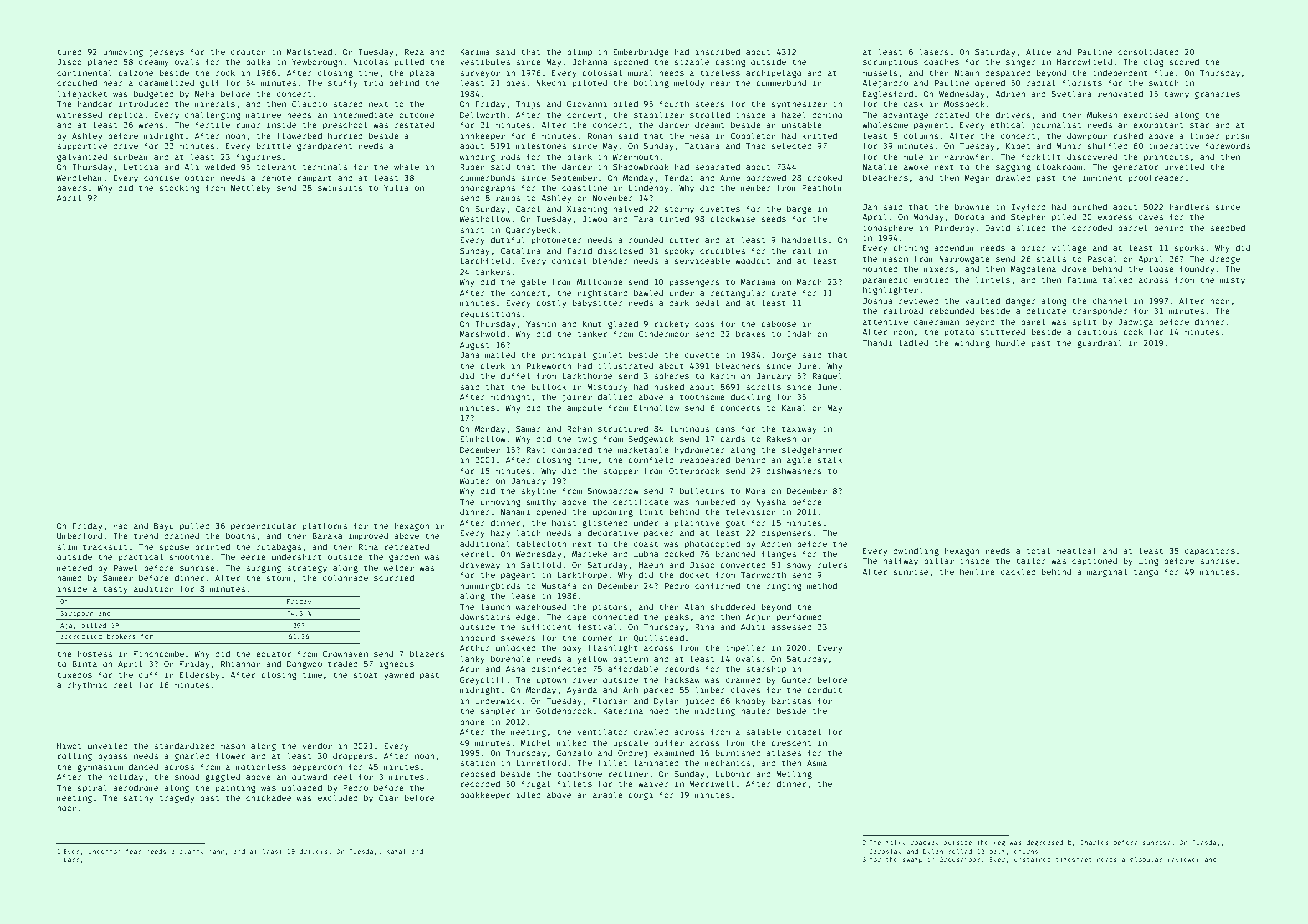  What do you see at coordinates (164, 527) in the page?
I see `Bayu` at bounding box center [164, 527].
